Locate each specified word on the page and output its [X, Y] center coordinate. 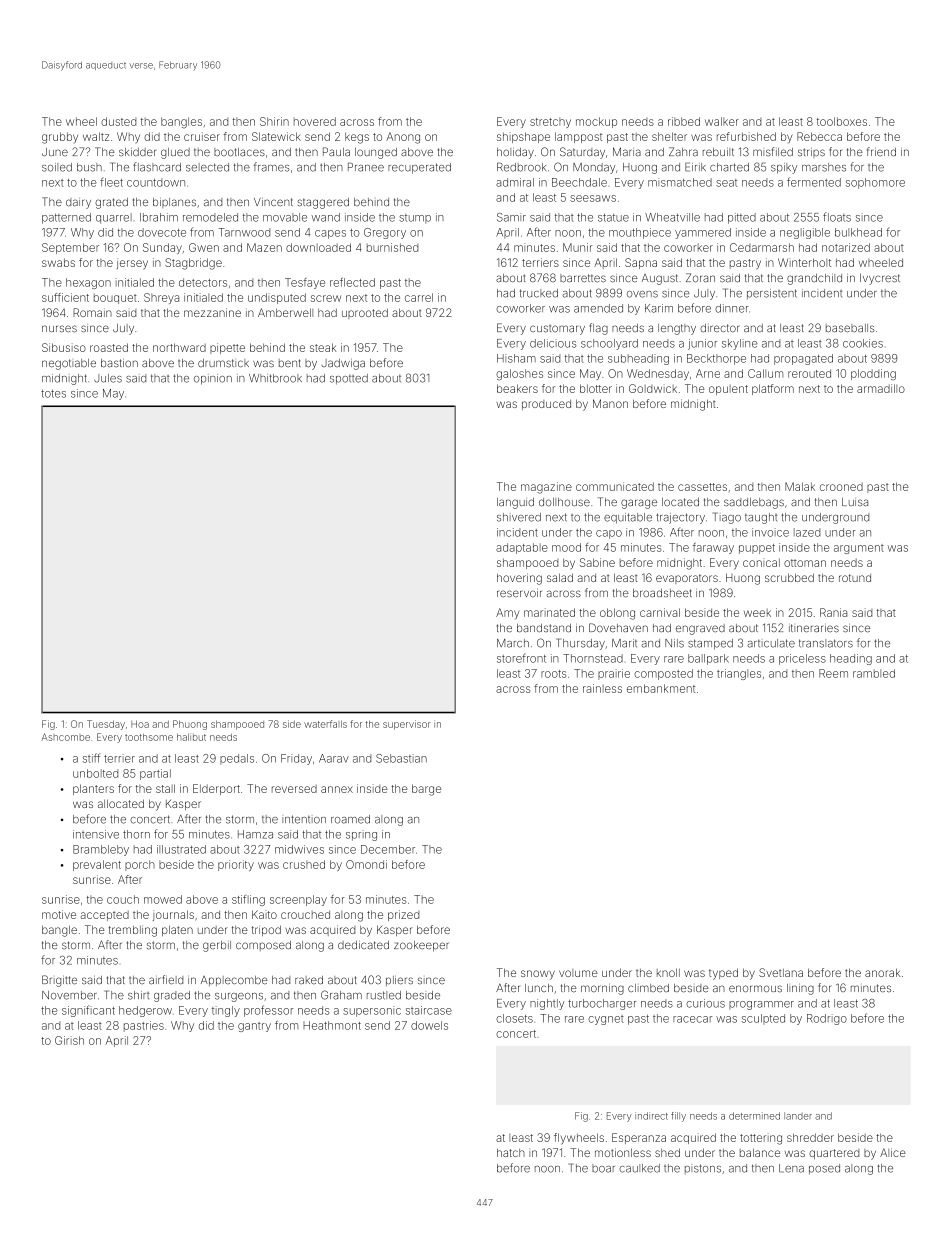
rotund [855, 578]
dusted [118, 121]
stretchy [550, 123]
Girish [69, 1040]
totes [53, 393]
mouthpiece [640, 233]
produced [546, 405]
